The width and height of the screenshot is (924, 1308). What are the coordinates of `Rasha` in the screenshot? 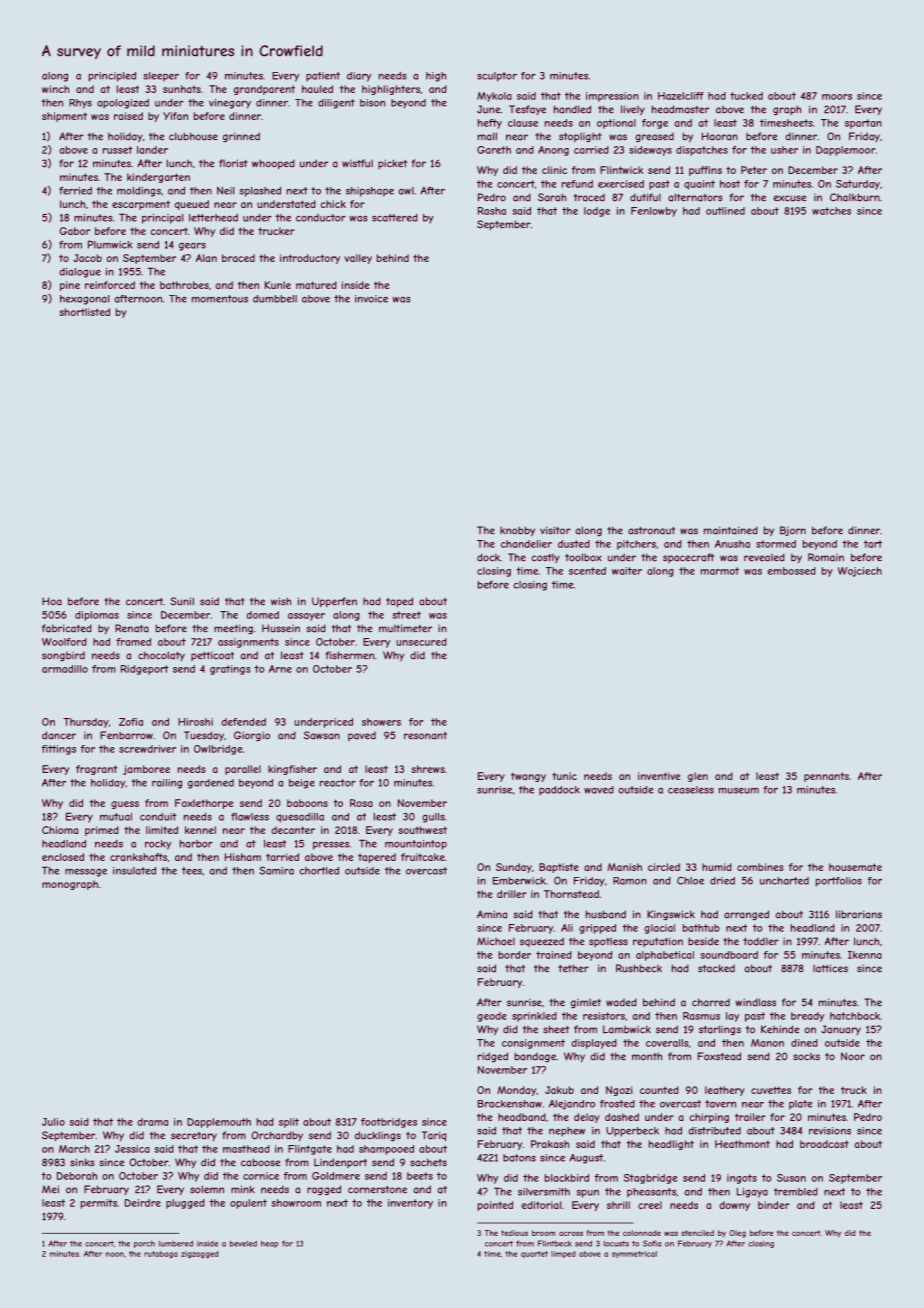 It's located at (492, 211).
